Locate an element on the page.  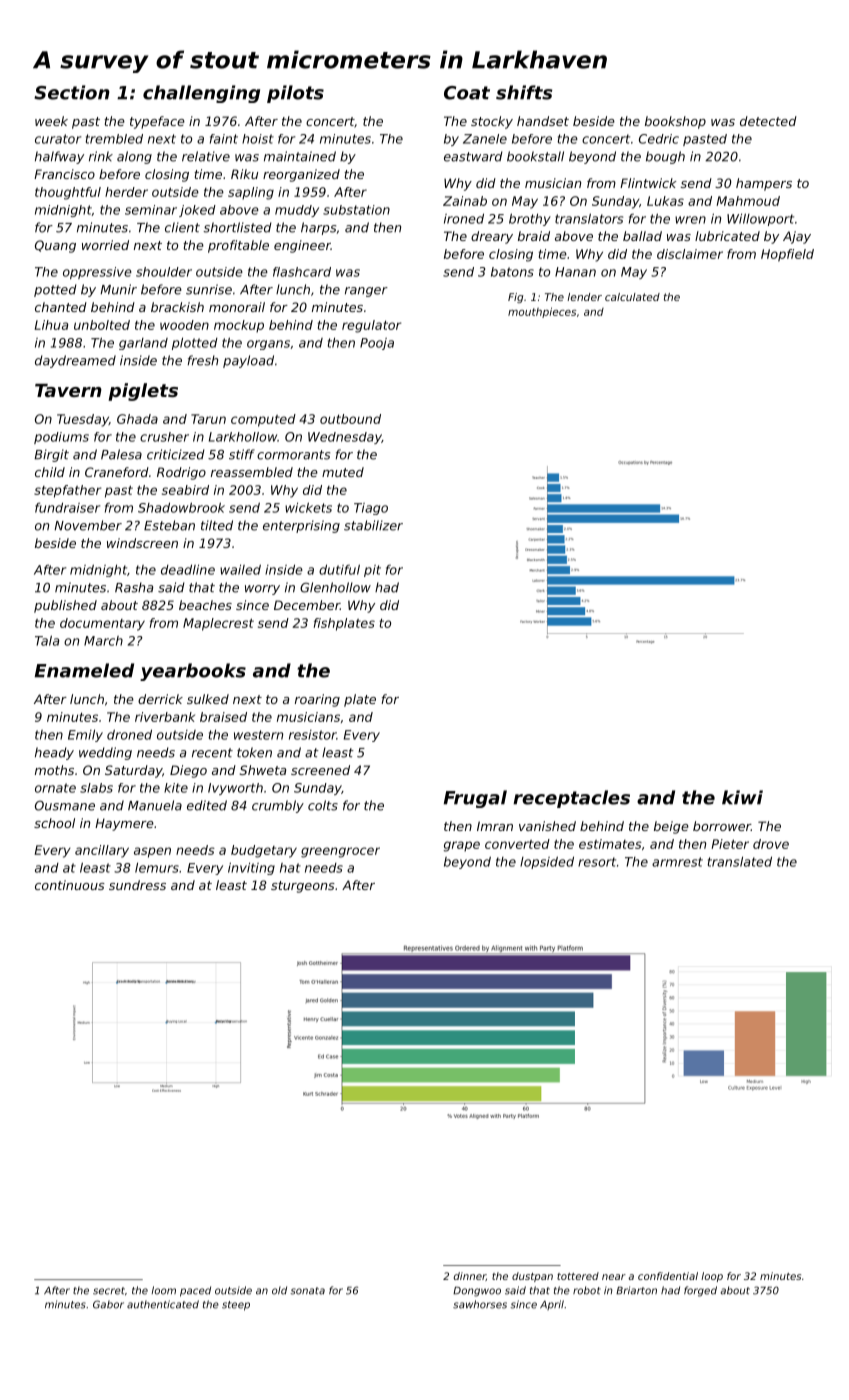
loom is located at coordinates (164, 1290).
